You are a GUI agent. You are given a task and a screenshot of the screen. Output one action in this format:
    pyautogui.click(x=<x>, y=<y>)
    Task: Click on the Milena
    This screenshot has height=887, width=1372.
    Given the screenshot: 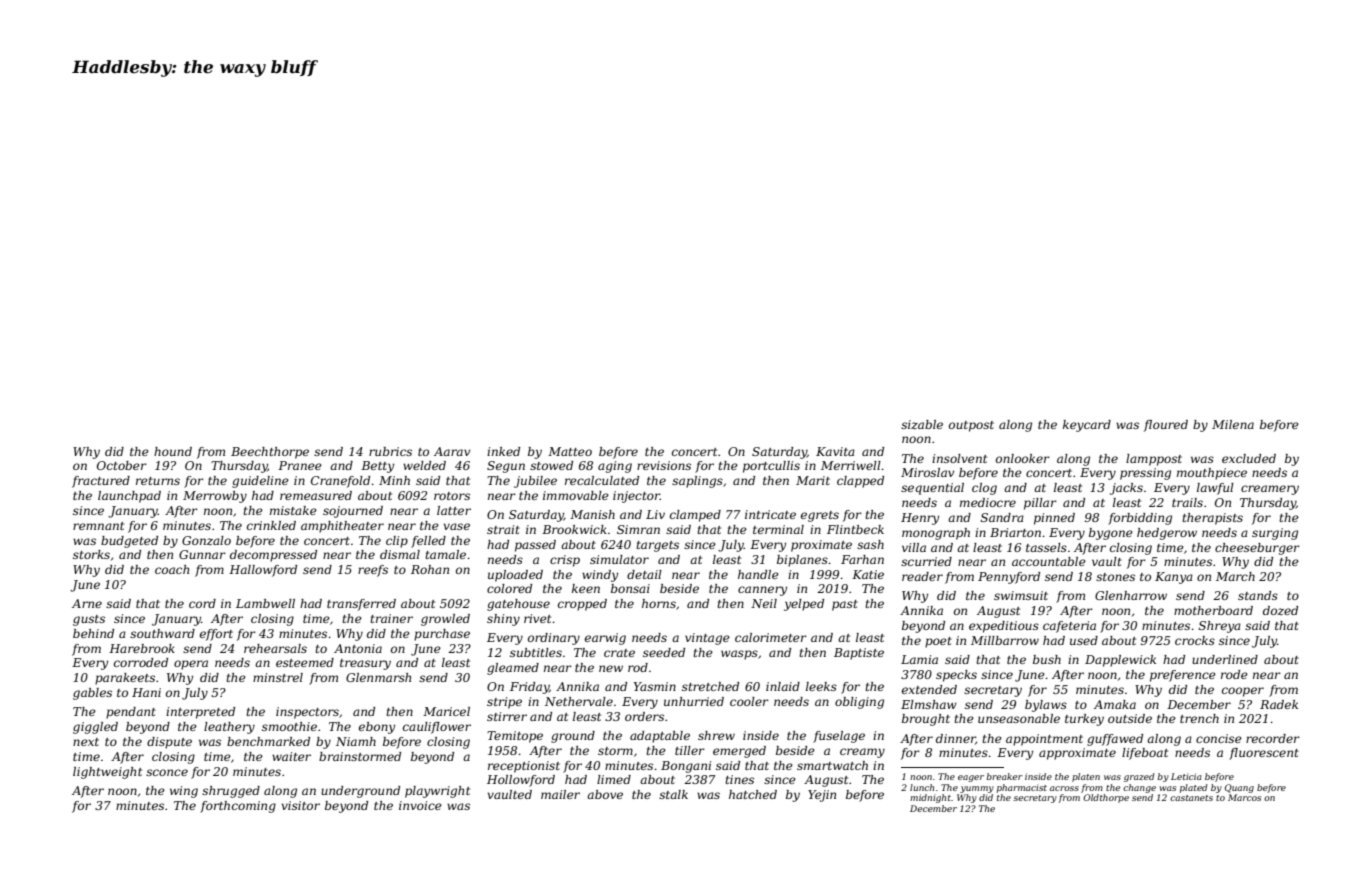 What is the action you would take?
    pyautogui.click(x=1233, y=424)
